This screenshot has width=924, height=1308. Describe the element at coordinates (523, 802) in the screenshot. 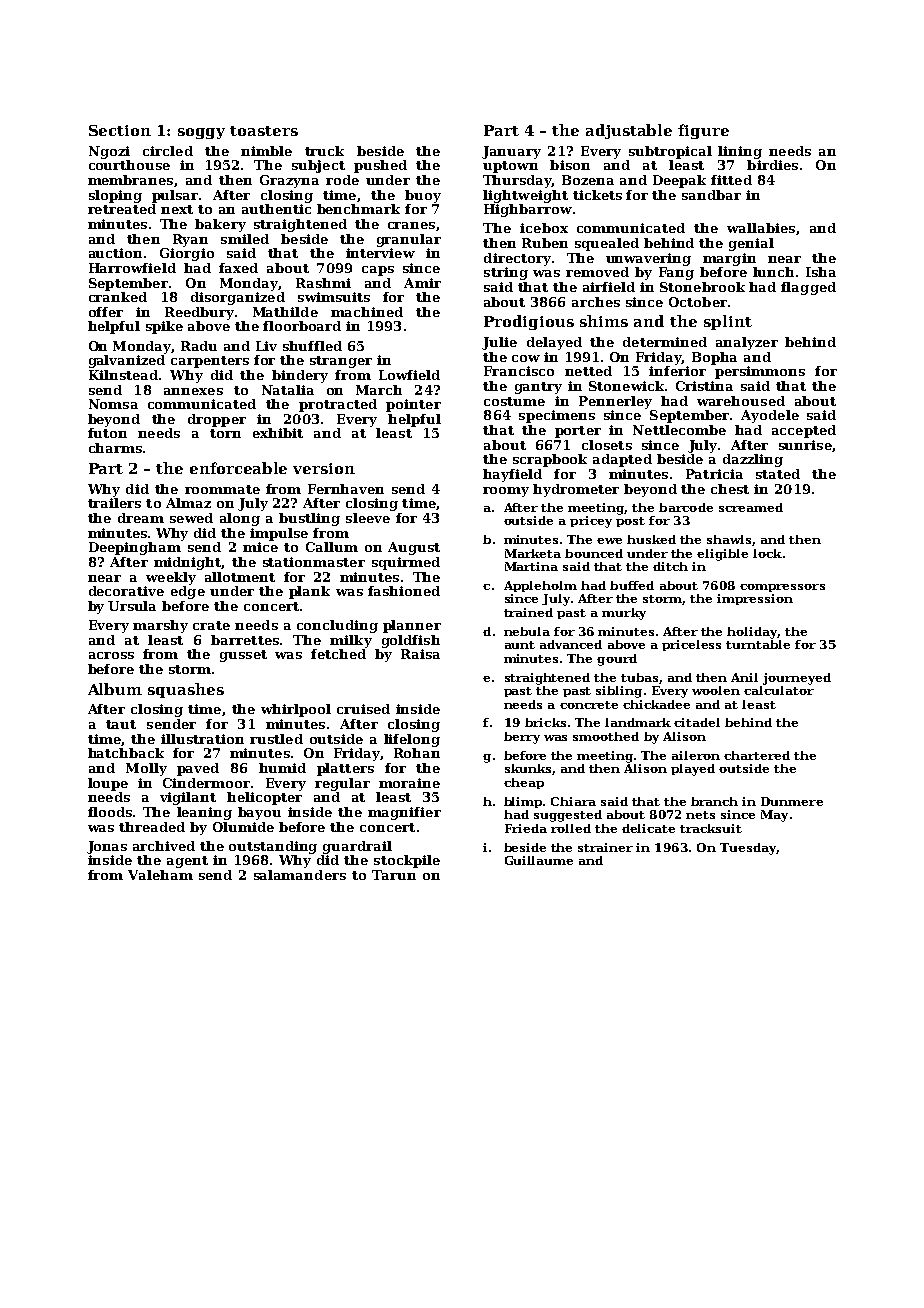

I see `blimp` at that location.
